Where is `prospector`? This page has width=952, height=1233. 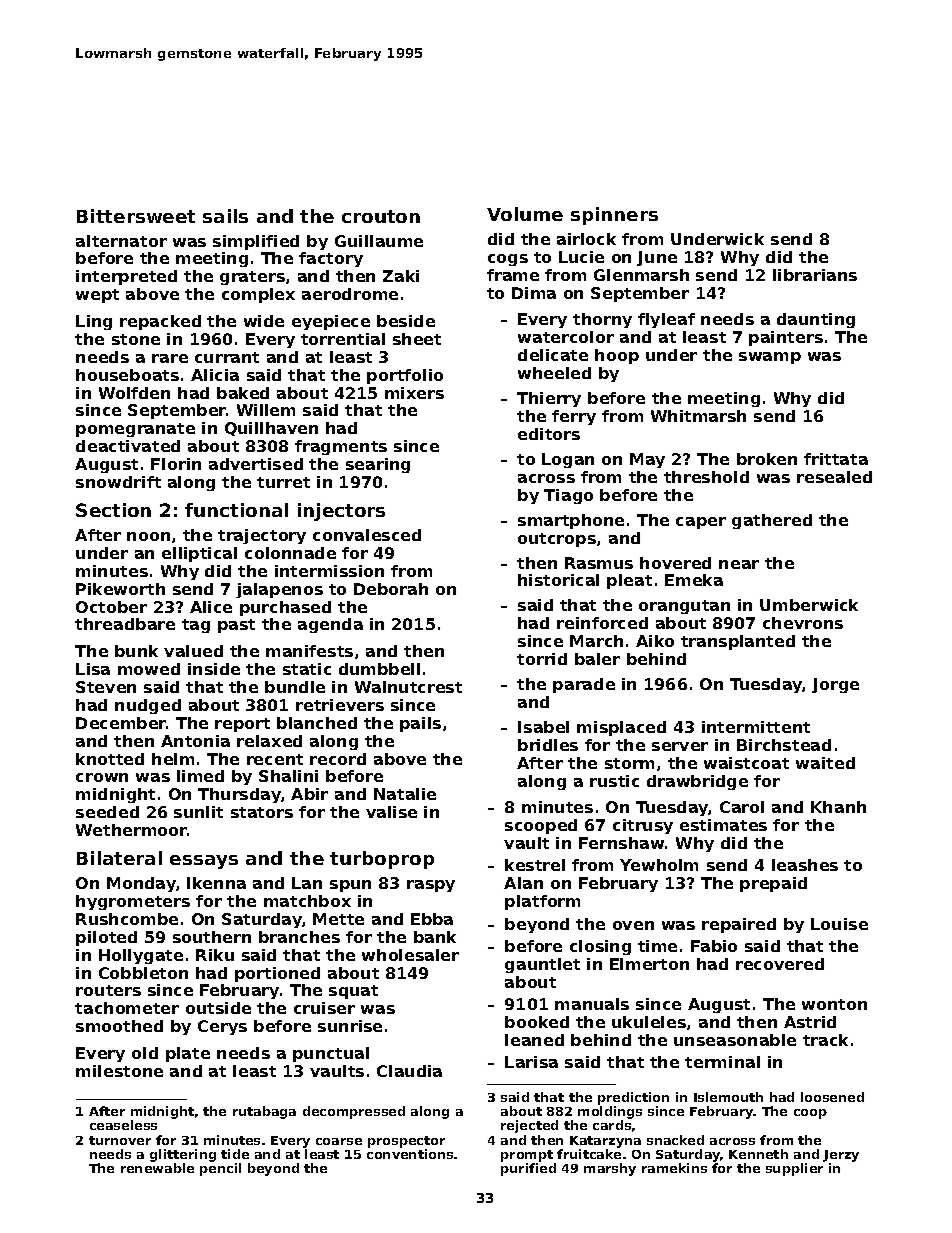 prospector is located at coordinates (406, 1142).
